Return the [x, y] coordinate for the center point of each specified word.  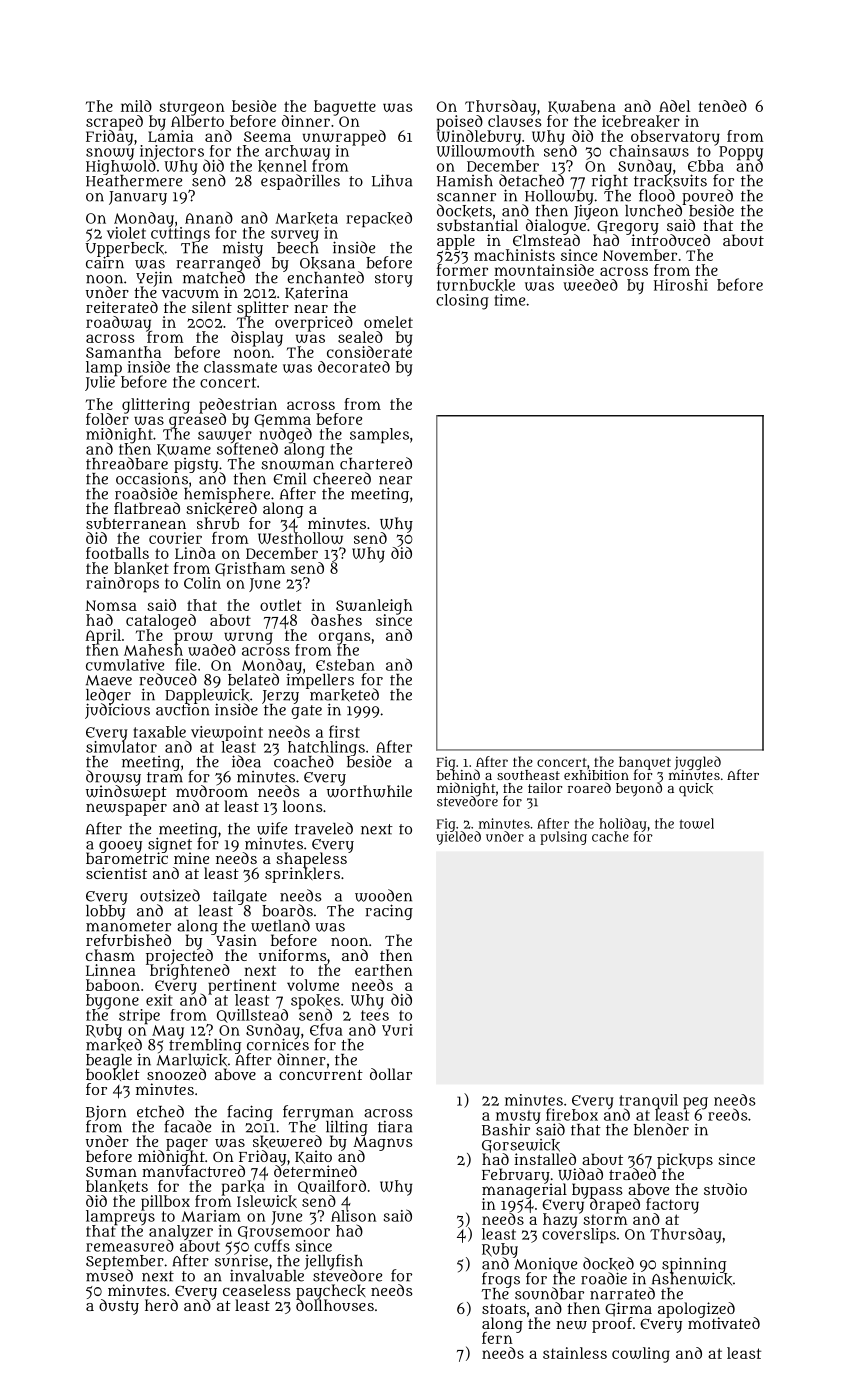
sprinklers [302, 875]
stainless [575, 1353]
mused [109, 1276]
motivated [724, 1323]
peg [695, 1103]
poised [460, 122]
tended [722, 106]
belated [253, 679]
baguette [345, 108]
